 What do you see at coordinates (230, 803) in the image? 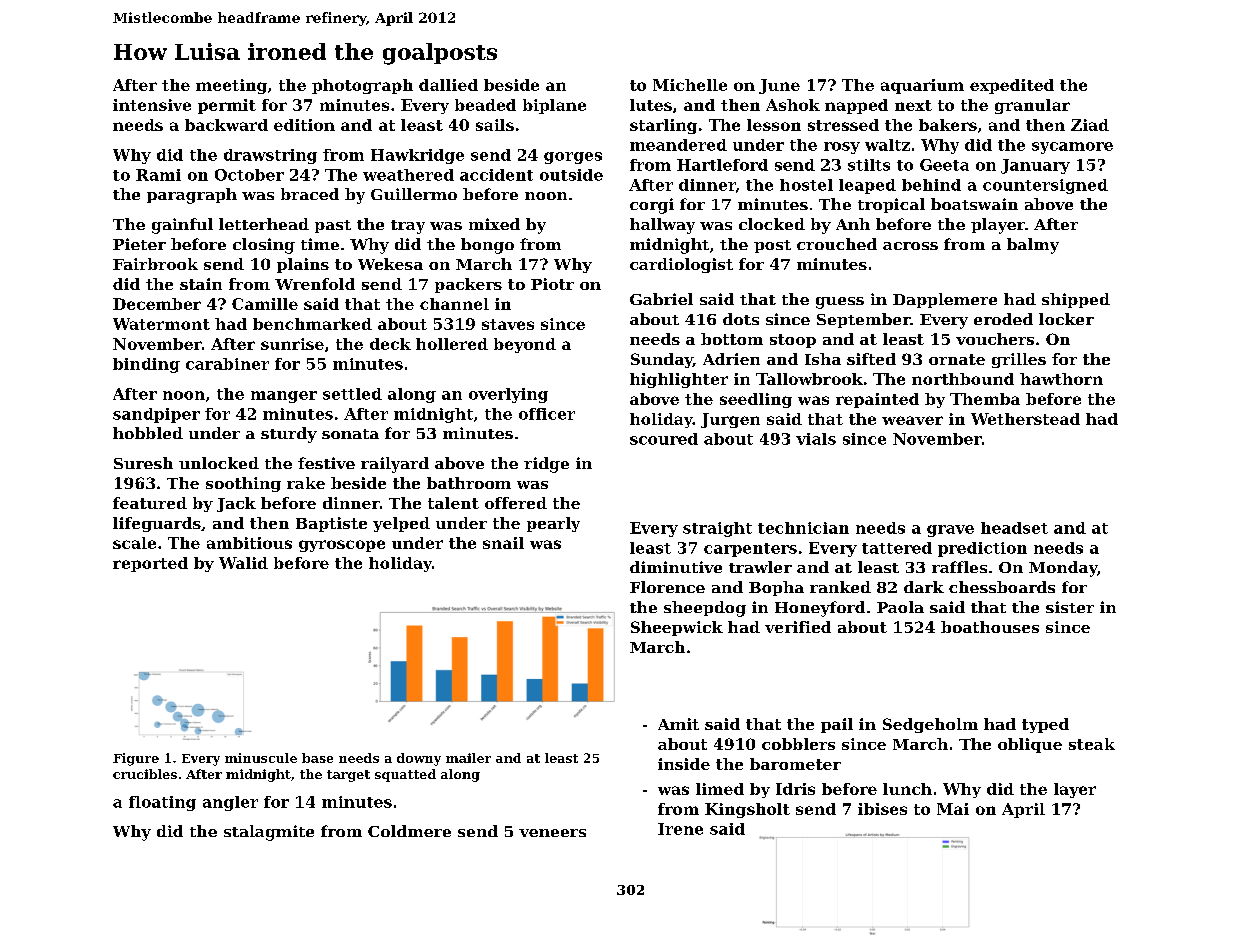
I see `angler` at bounding box center [230, 803].
